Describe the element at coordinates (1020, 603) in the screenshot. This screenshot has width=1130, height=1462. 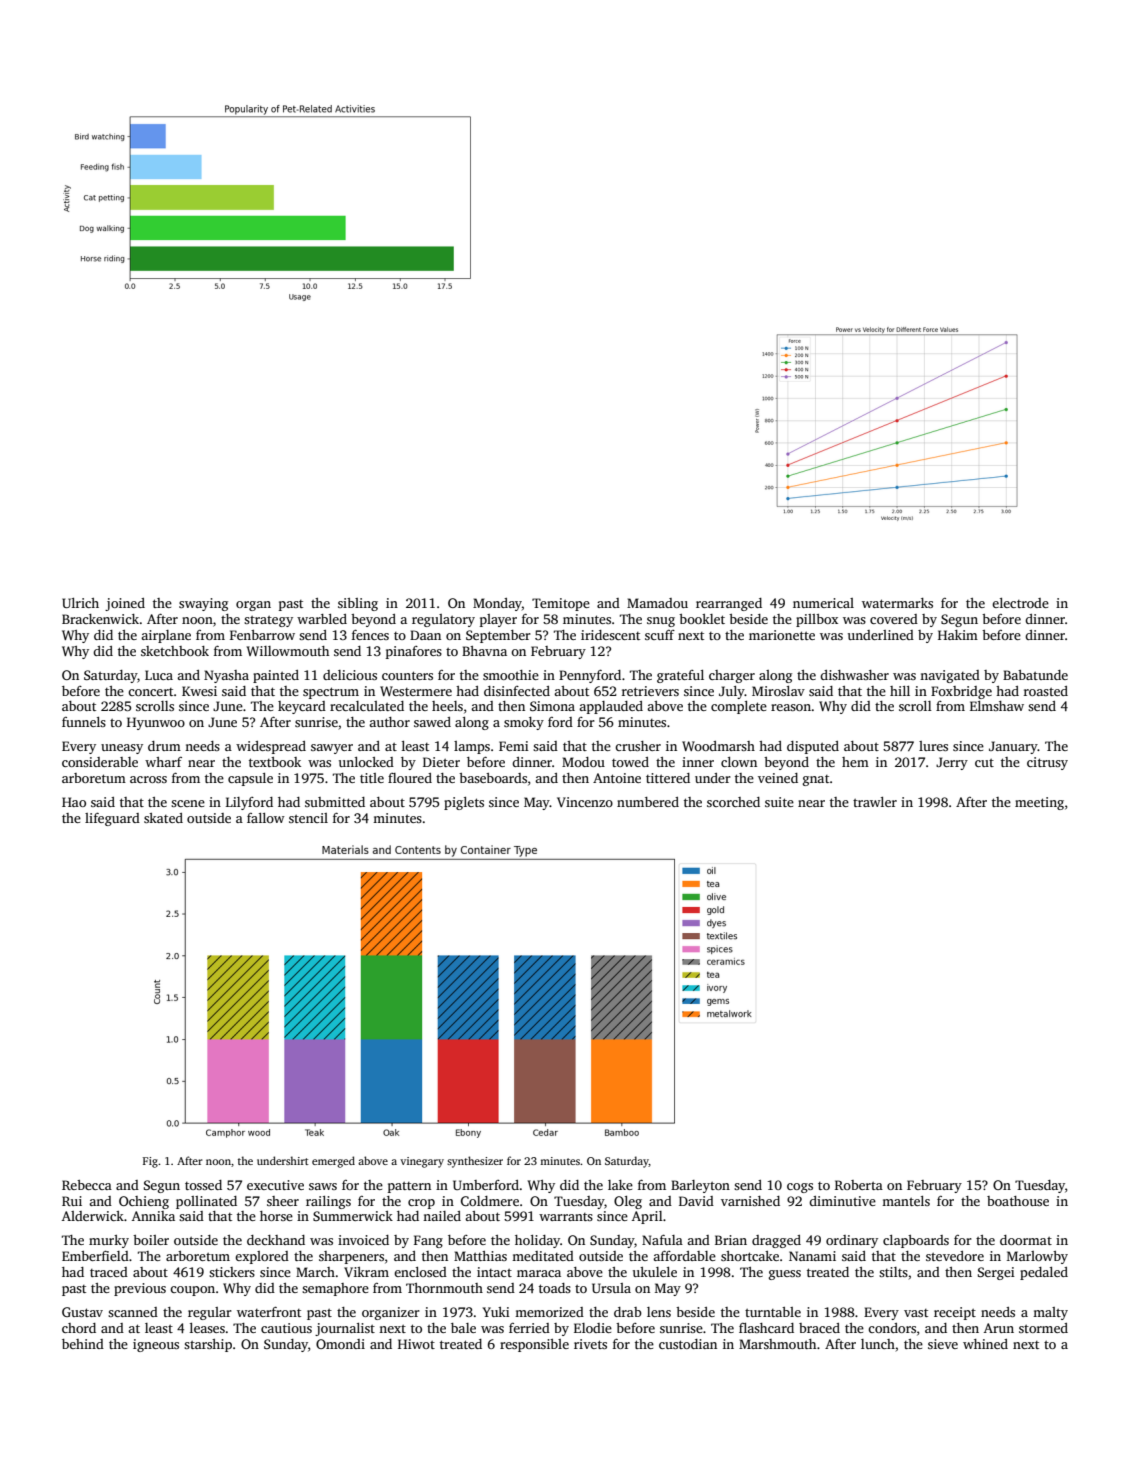
I see `electrode` at that location.
